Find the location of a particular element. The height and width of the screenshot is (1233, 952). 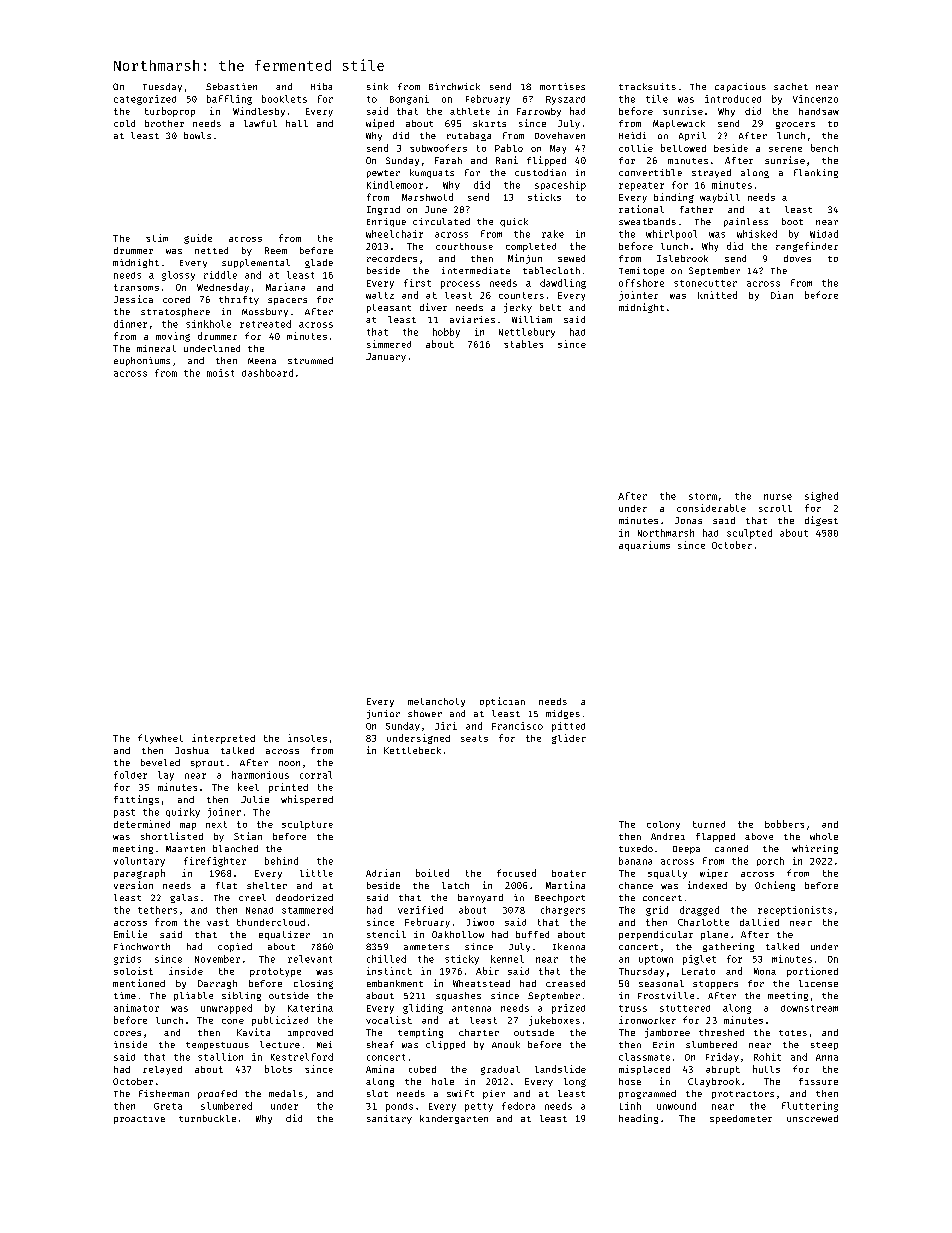

whirlpool is located at coordinates (671, 235).
